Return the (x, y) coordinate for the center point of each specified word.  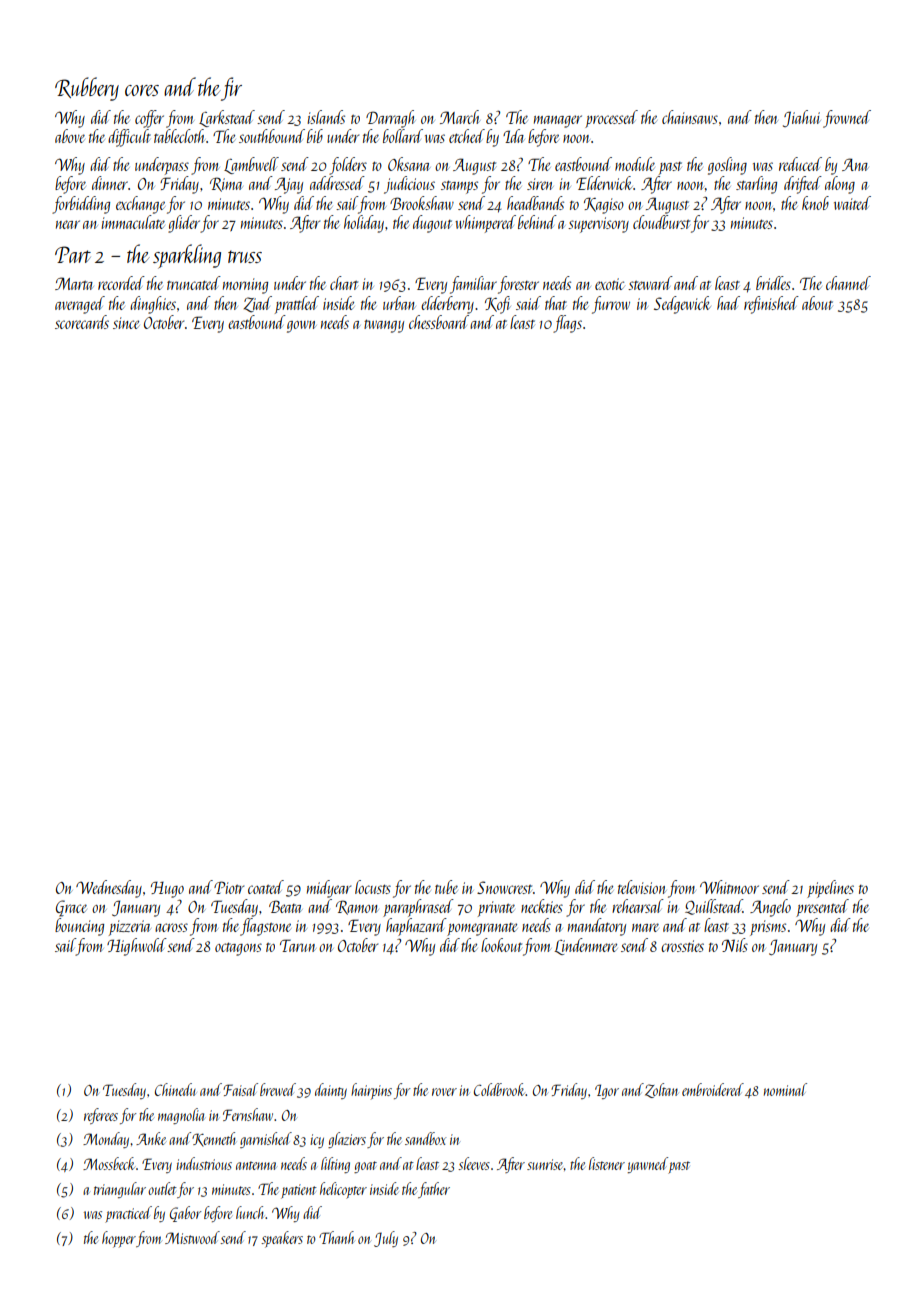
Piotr (229, 887)
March (460, 117)
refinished (771, 305)
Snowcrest (504, 887)
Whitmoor (729, 887)
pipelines (830, 889)
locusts (373, 887)
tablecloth (179, 136)
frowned (847, 119)
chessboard (439, 322)
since (126, 323)
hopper (119, 1239)
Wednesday (109, 889)
